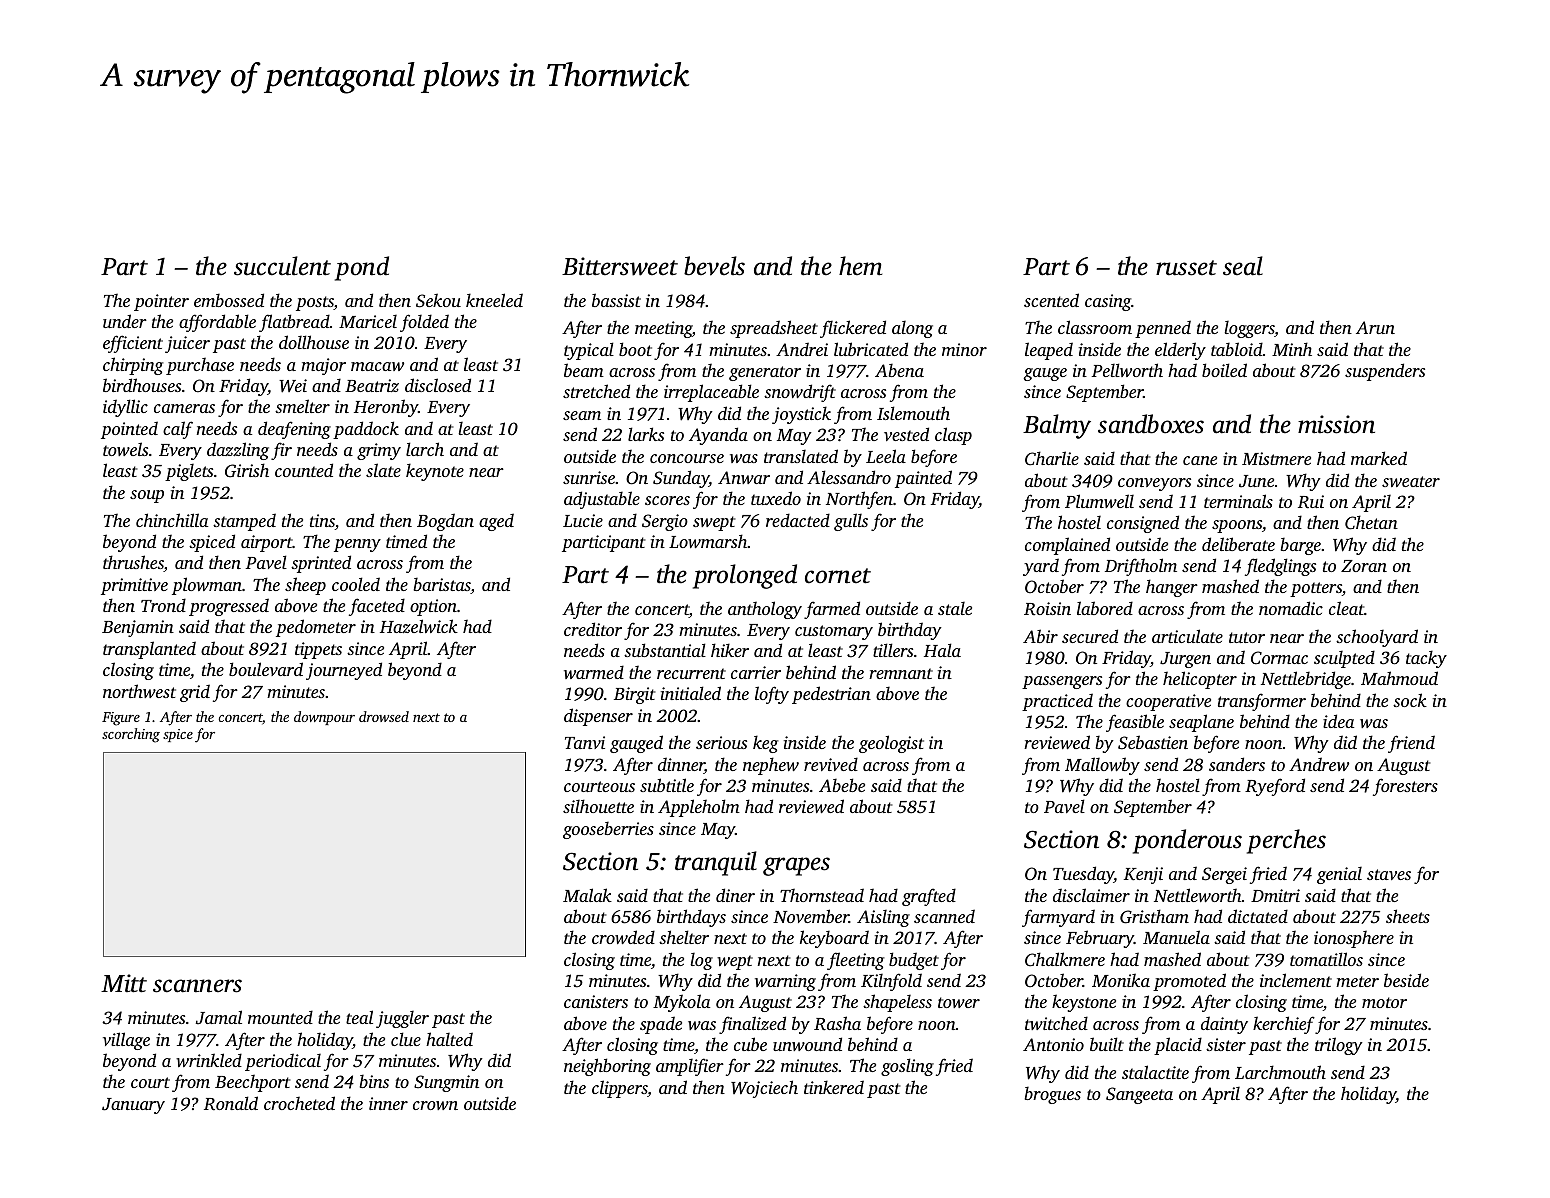 This screenshot has width=1550, height=1198. Describe the element at coordinates (406, 1039) in the screenshot. I see `clue` at that location.
